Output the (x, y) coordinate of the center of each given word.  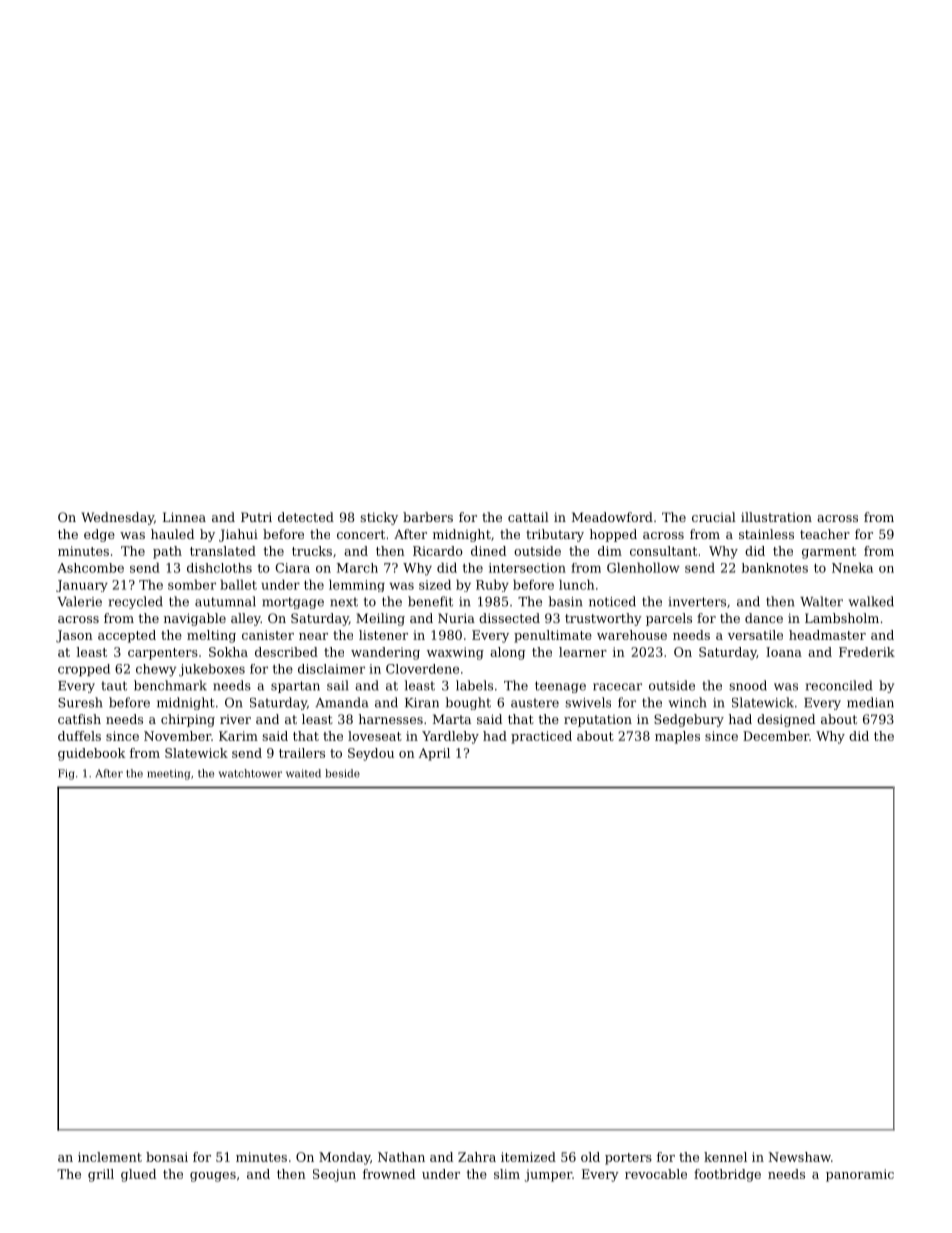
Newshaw (799, 1157)
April (434, 754)
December (776, 736)
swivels (588, 702)
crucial (714, 517)
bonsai (167, 1157)
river (235, 719)
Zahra (477, 1157)
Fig (66, 774)
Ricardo (438, 551)
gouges (213, 1177)
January (82, 586)
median (870, 702)
